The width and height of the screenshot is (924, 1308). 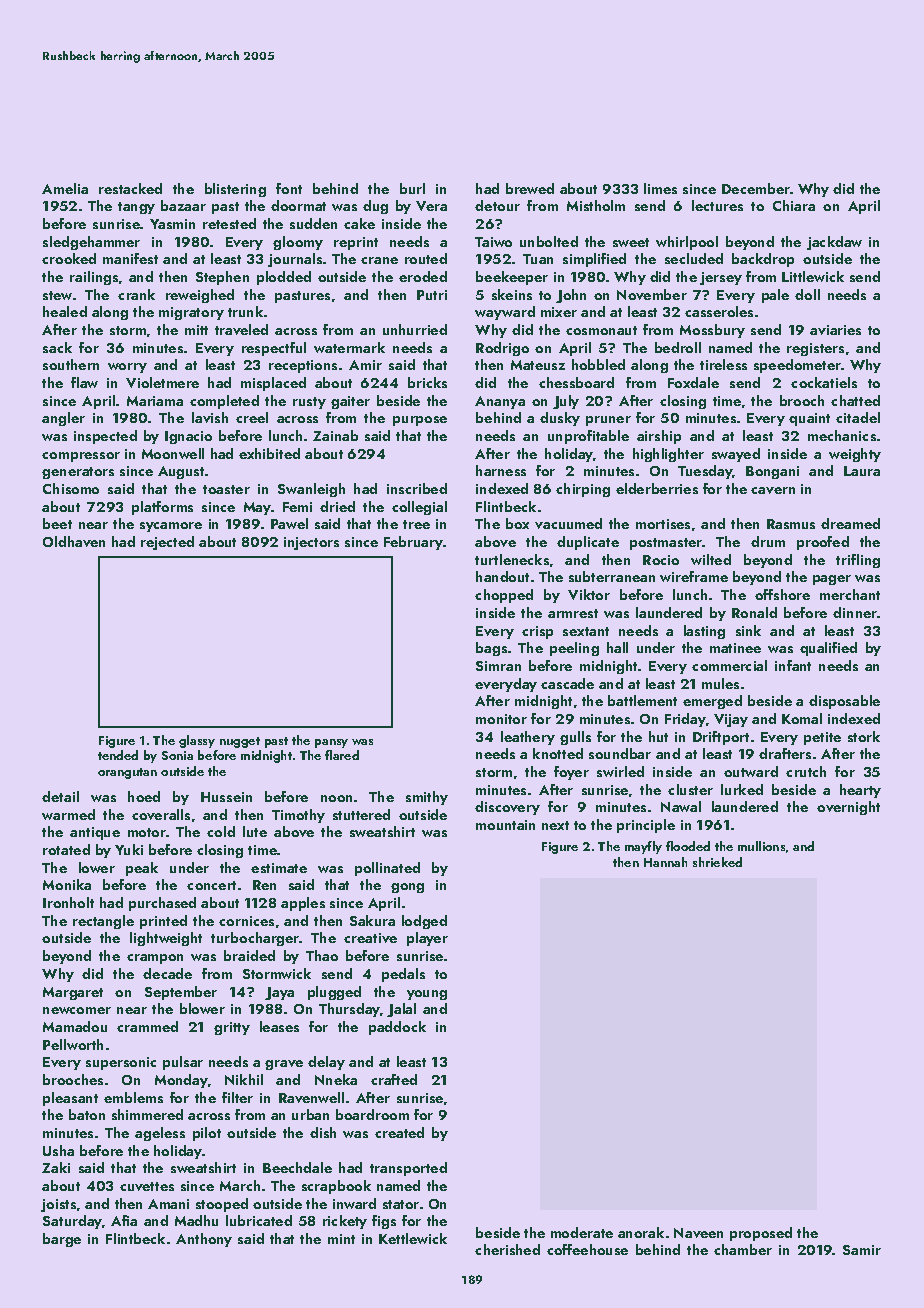 I want to click on crooked, so click(x=69, y=258).
